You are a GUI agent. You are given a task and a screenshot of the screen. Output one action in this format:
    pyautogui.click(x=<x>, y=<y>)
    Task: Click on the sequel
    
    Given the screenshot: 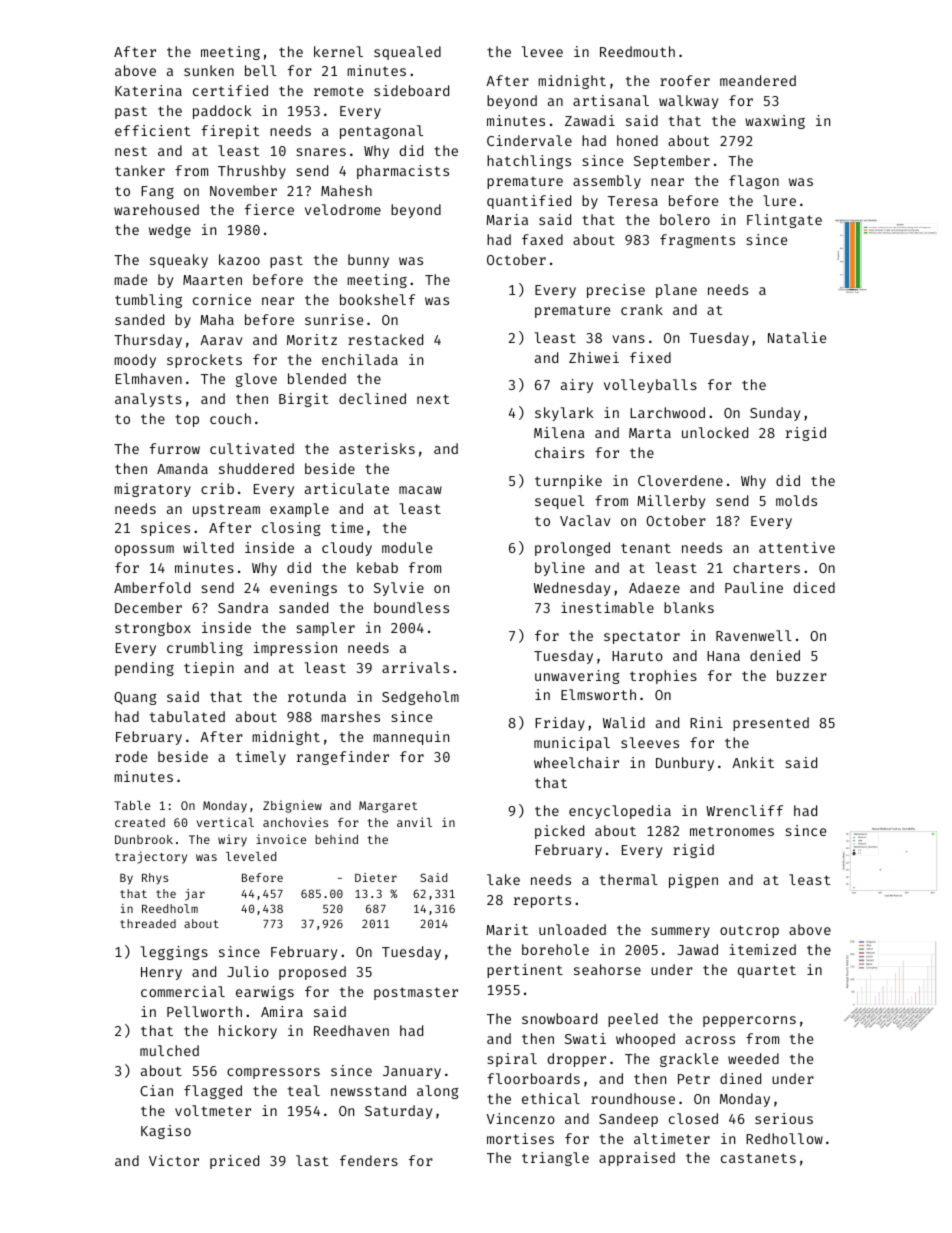 What is the action you would take?
    pyautogui.click(x=559, y=502)
